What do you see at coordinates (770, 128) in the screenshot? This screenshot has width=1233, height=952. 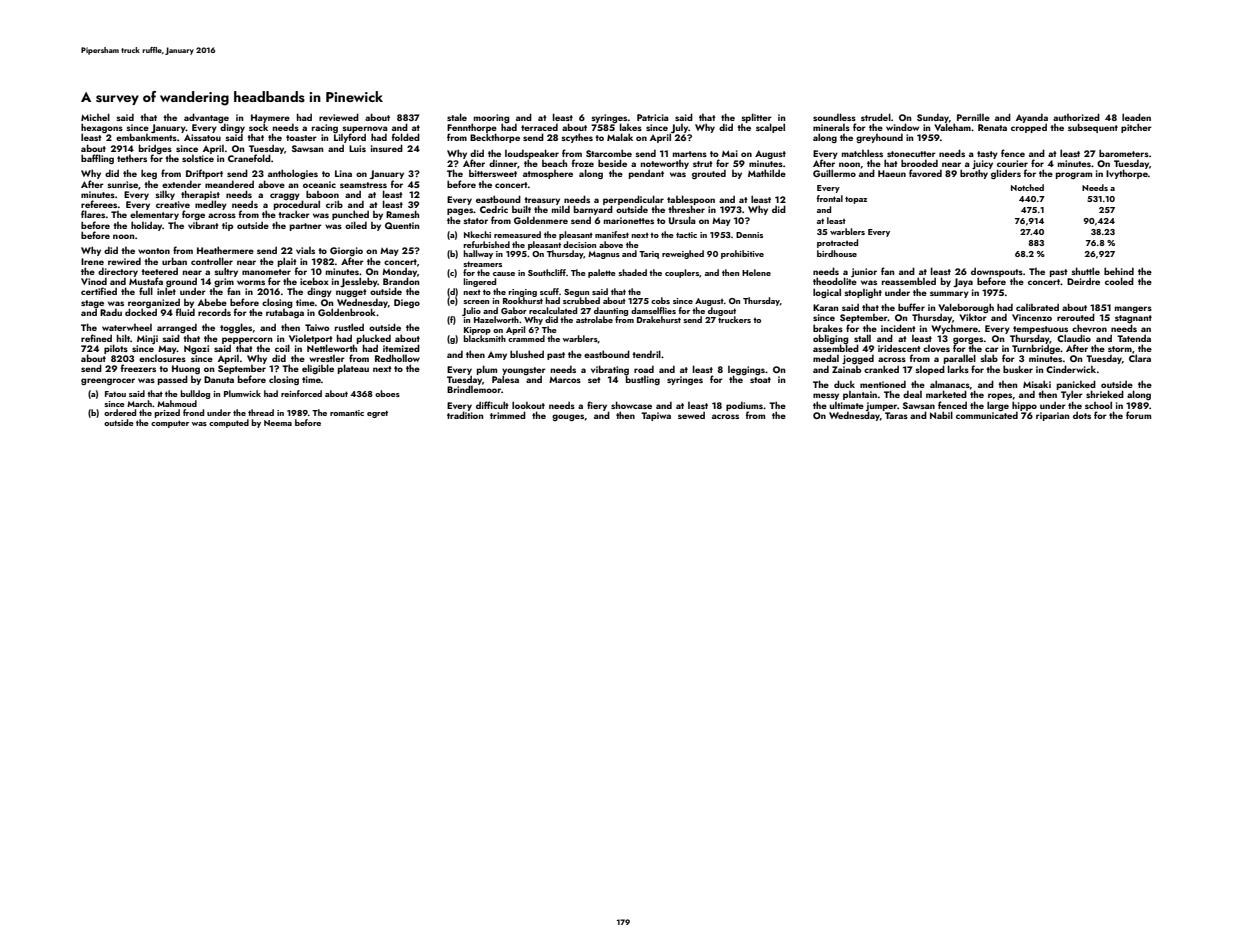 I see `scalpel` at bounding box center [770, 128].
